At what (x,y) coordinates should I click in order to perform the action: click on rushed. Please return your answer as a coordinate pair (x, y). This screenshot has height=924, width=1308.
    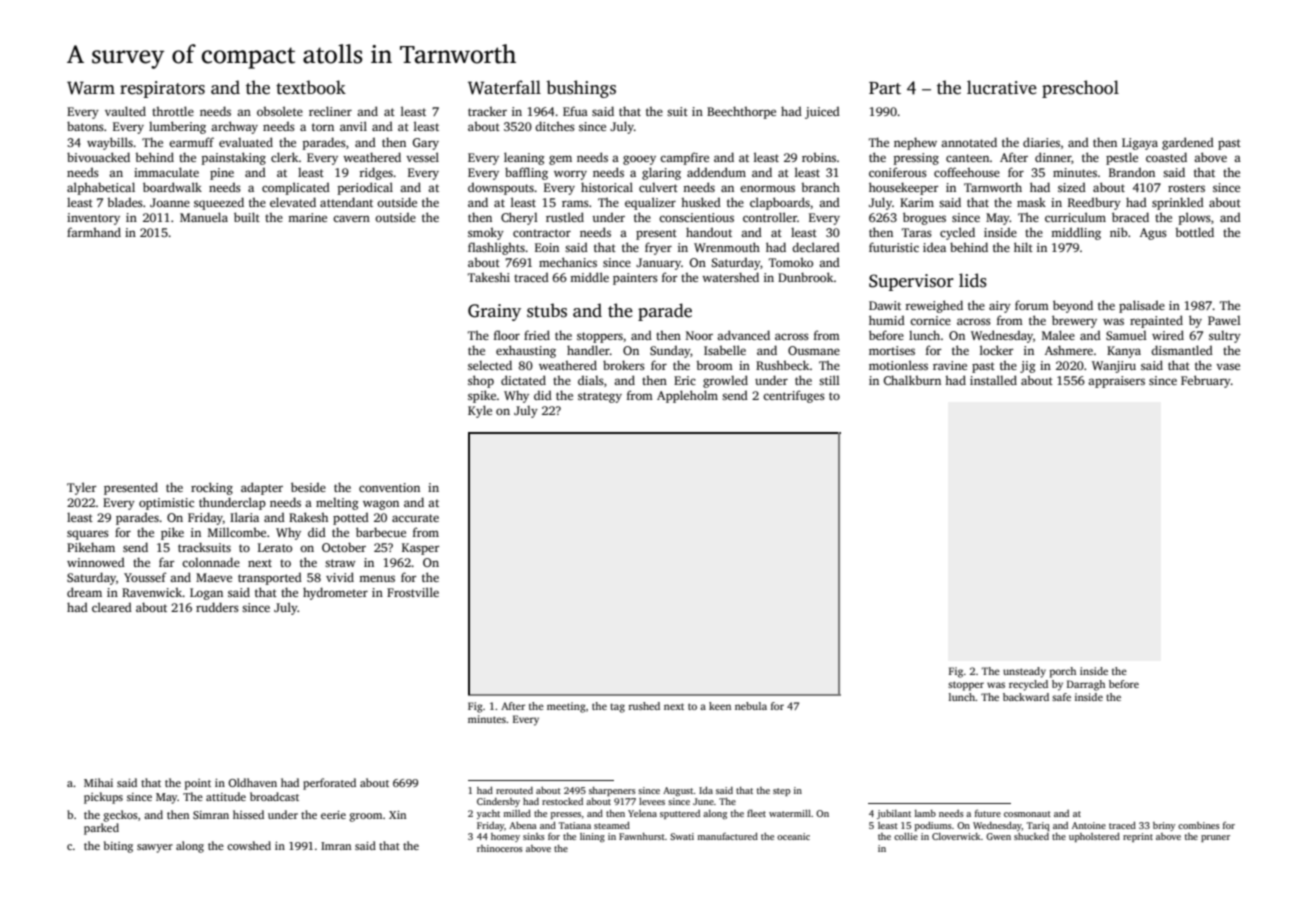
    Looking at the image, I should click on (644, 706).
